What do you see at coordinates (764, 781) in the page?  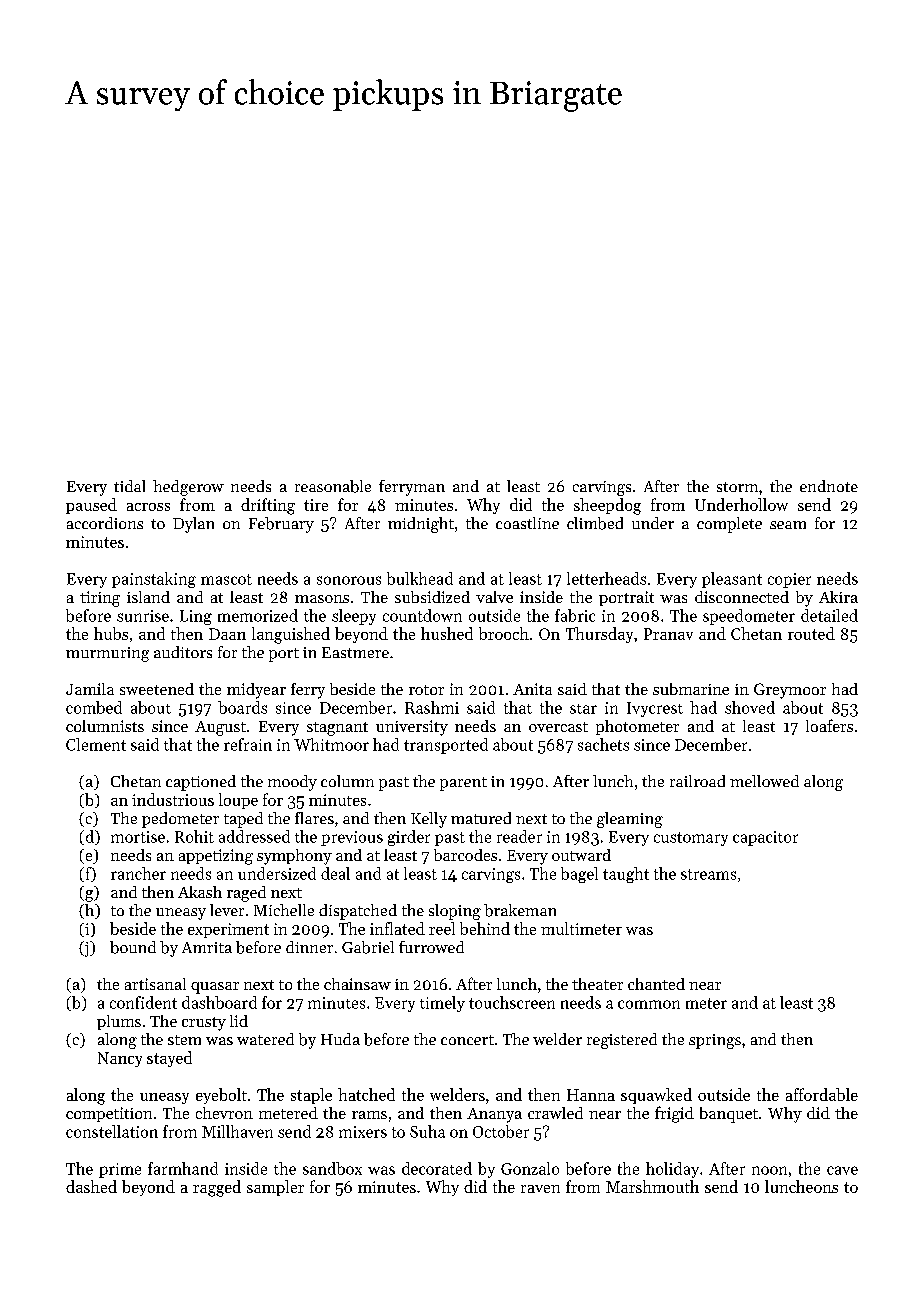 I see `mellowed` at bounding box center [764, 781].
